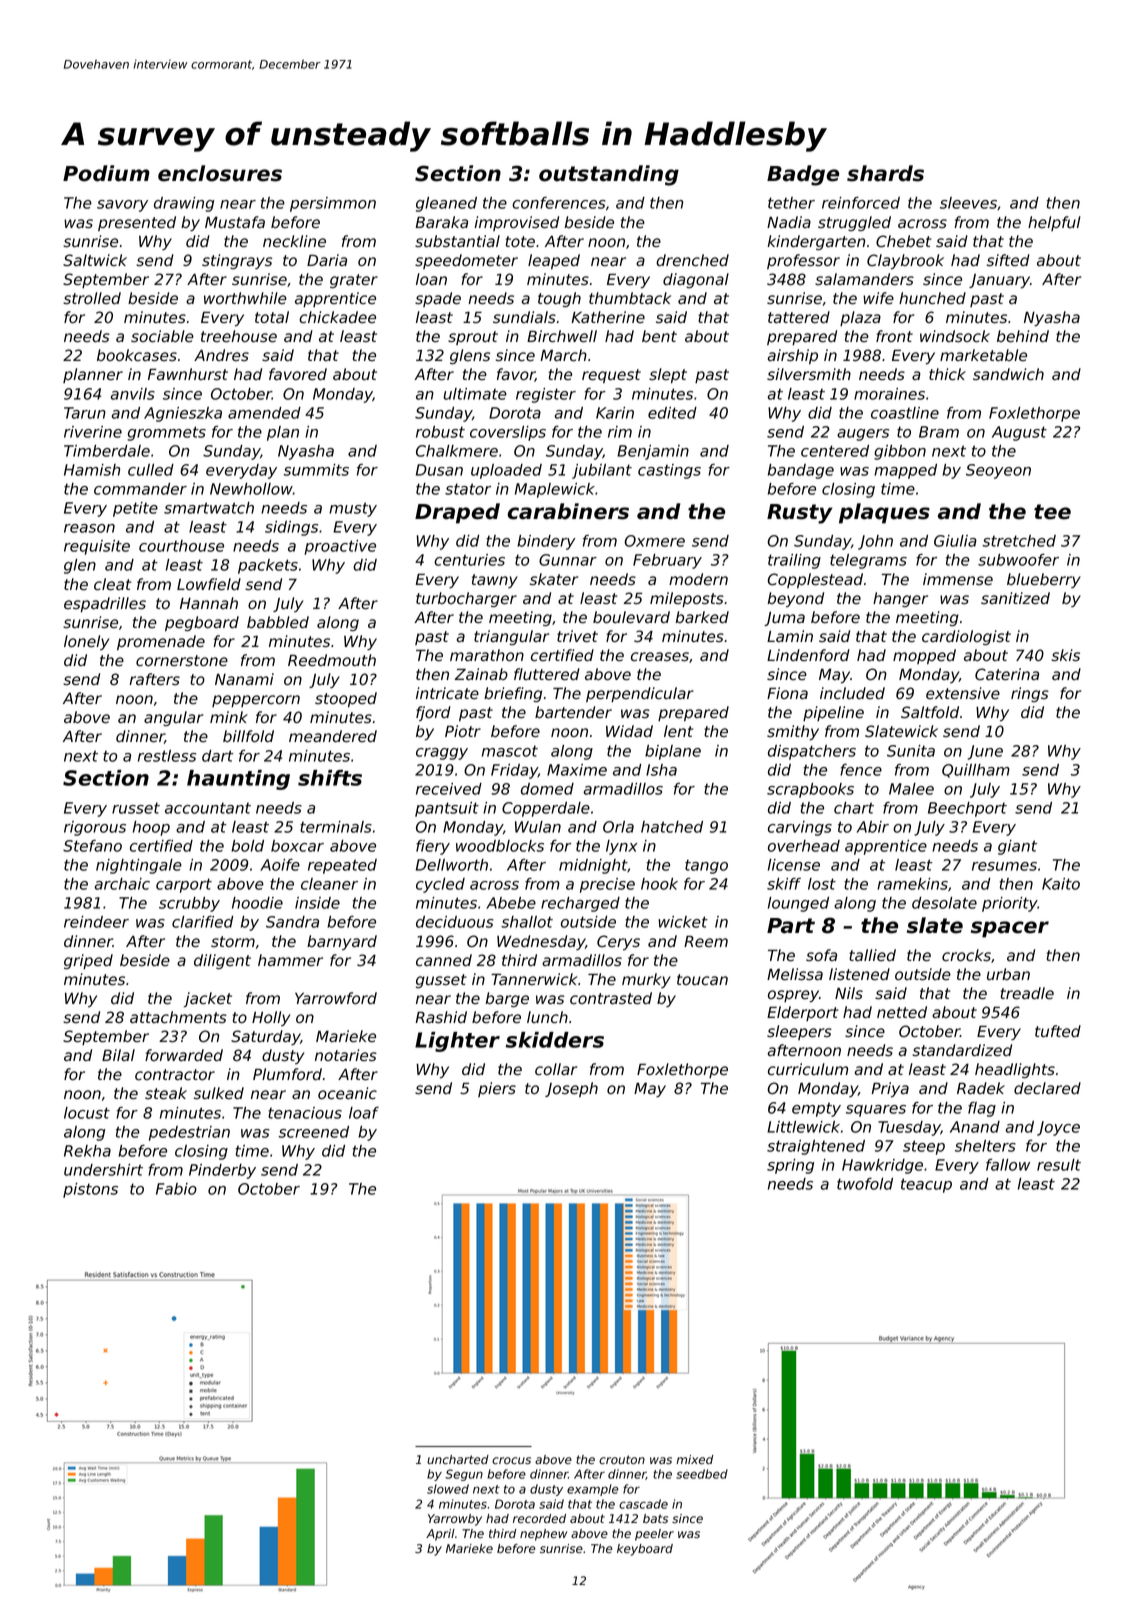 Image resolution: width=1144 pixels, height=1617 pixels. What do you see at coordinates (694, 1459) in the screenshot?
I see `mixed` at bounding box center [694, 1459].
